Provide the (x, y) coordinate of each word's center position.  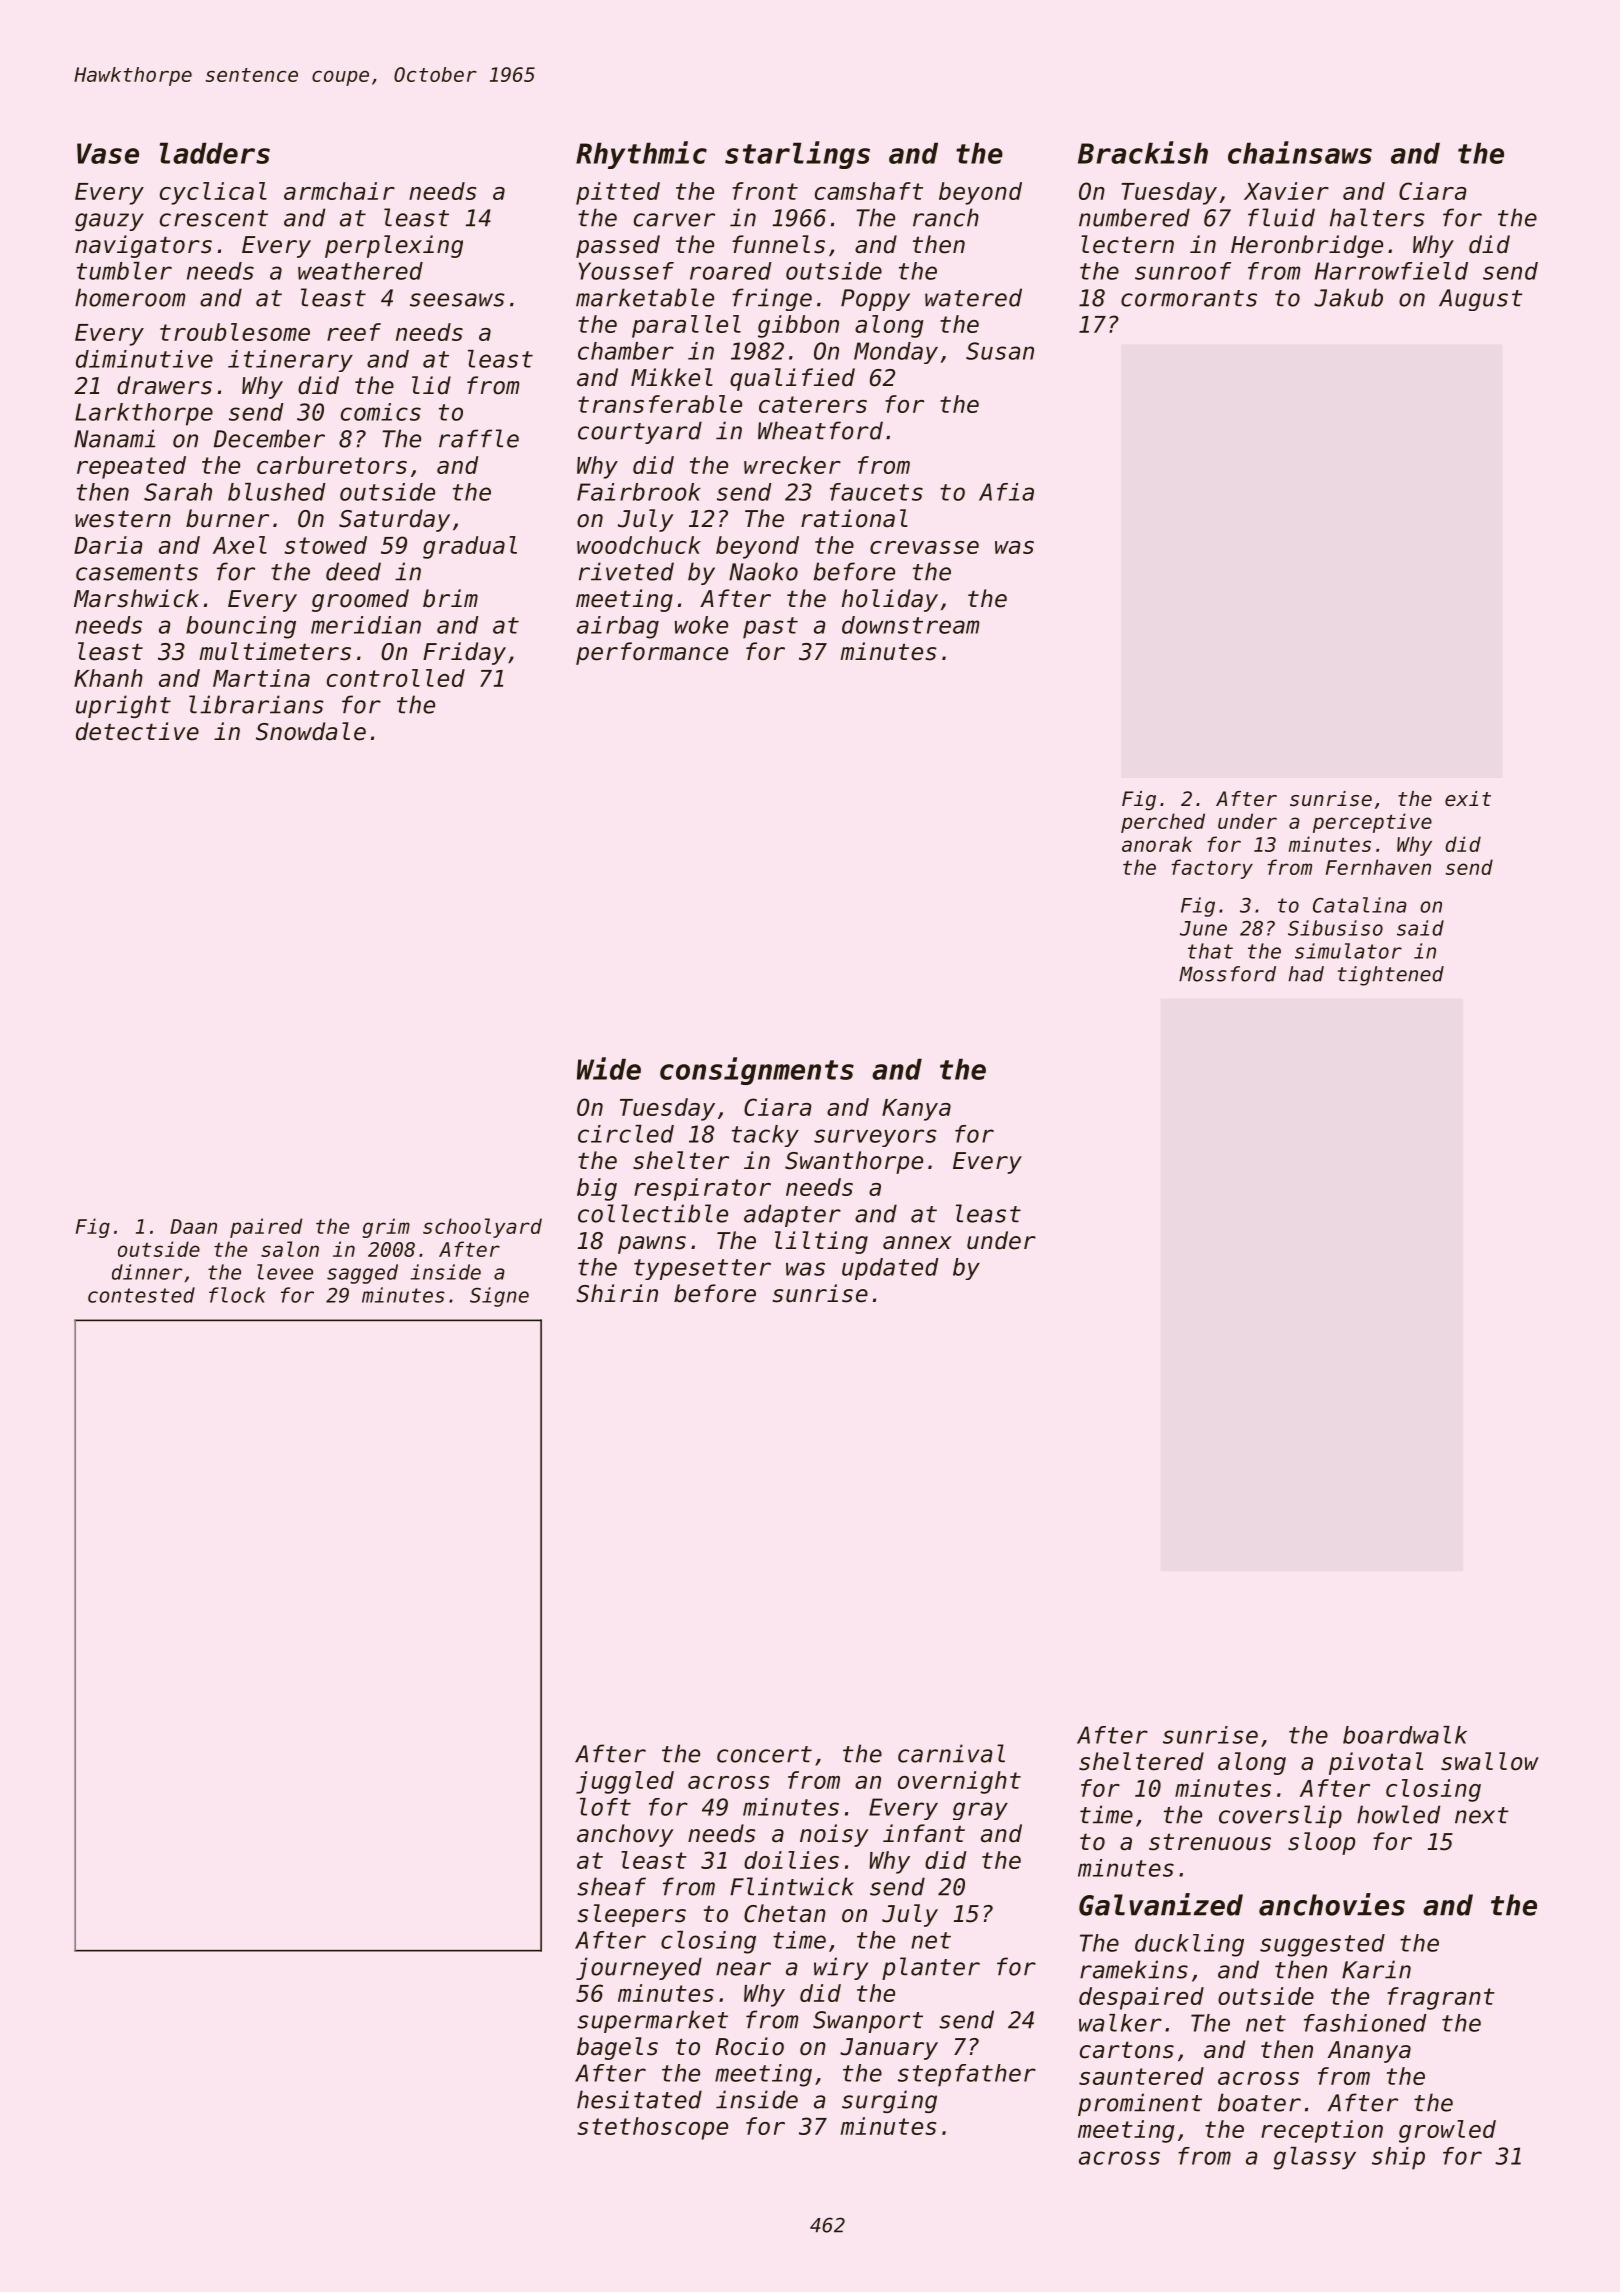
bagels (617, 2048)
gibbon (798, 326)
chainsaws (1300, 152)
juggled (625, 1782)
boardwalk (1405, 1735)
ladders (215, 153)
